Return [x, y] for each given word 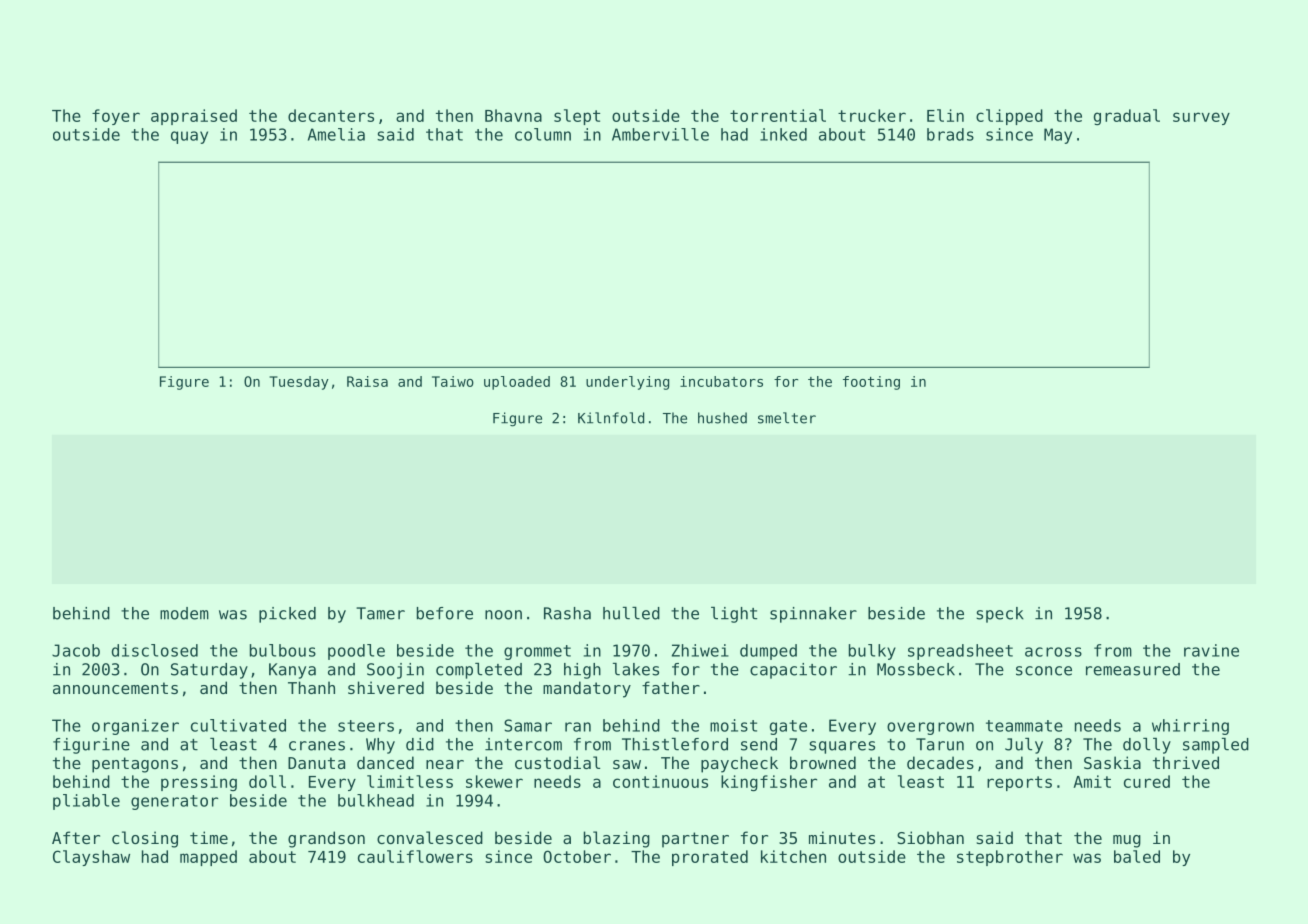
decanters [331, 115]
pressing [199, 783]
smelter [787, 418]
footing [871, 383]
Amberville [660, 134]
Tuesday [299, 383]
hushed [722, 418]
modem [184, 613]
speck [1000, 615]
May [1058, 136]
